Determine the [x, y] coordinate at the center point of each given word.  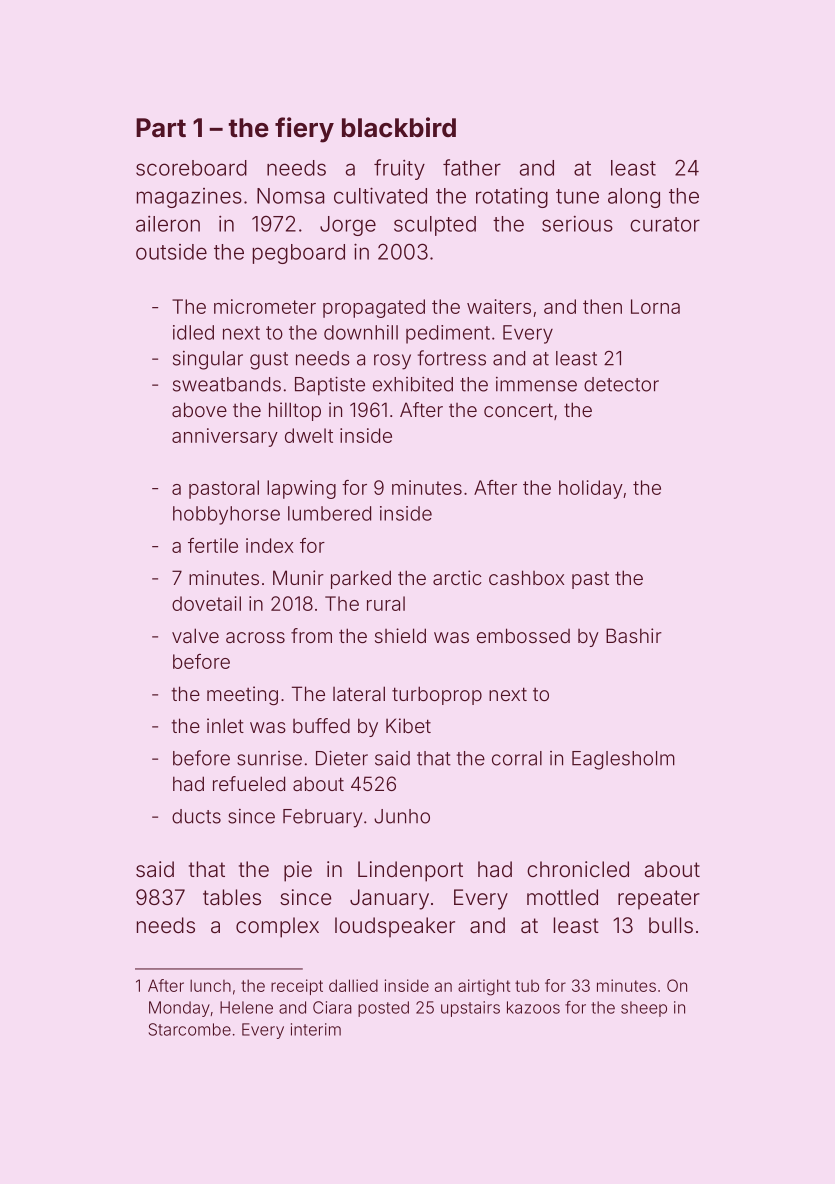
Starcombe [190, 1029]
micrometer [265, 306]
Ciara [332, 1007]
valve [195, 635]
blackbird [399, 127]
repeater [659, 900]
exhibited [413, 384]
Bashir [634, 635]
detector [621, 384]
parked [361, 579]
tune [577, 196]
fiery [304, 130]
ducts [196, 816]
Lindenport [410, 871]
